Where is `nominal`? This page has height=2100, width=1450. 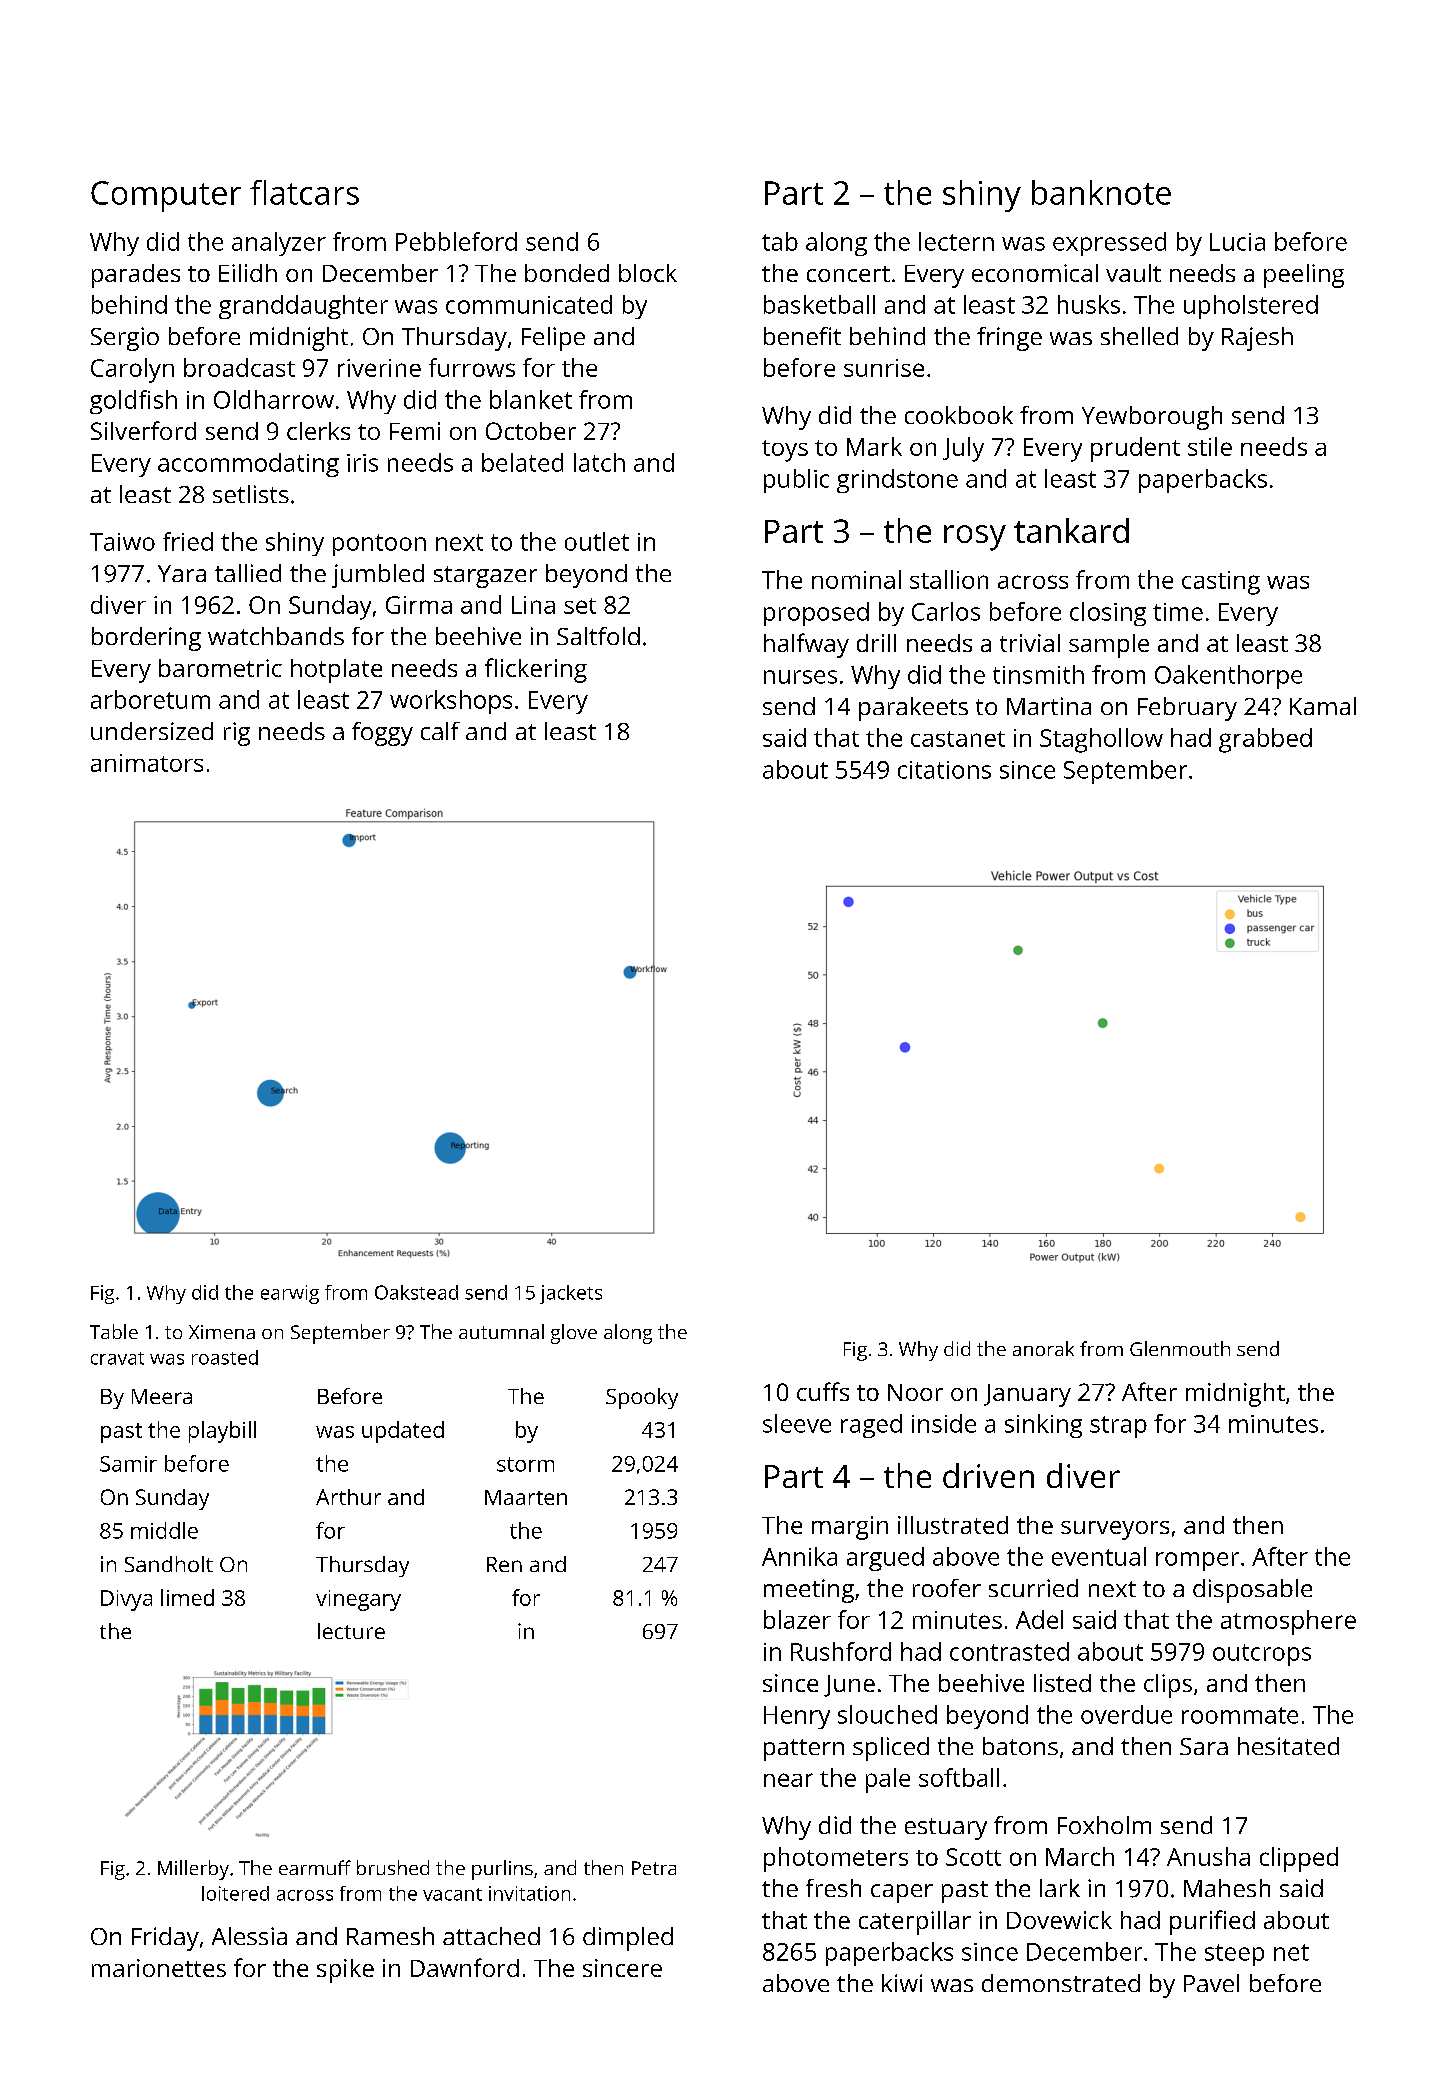 nominal is located at coordinates (856, 579).
